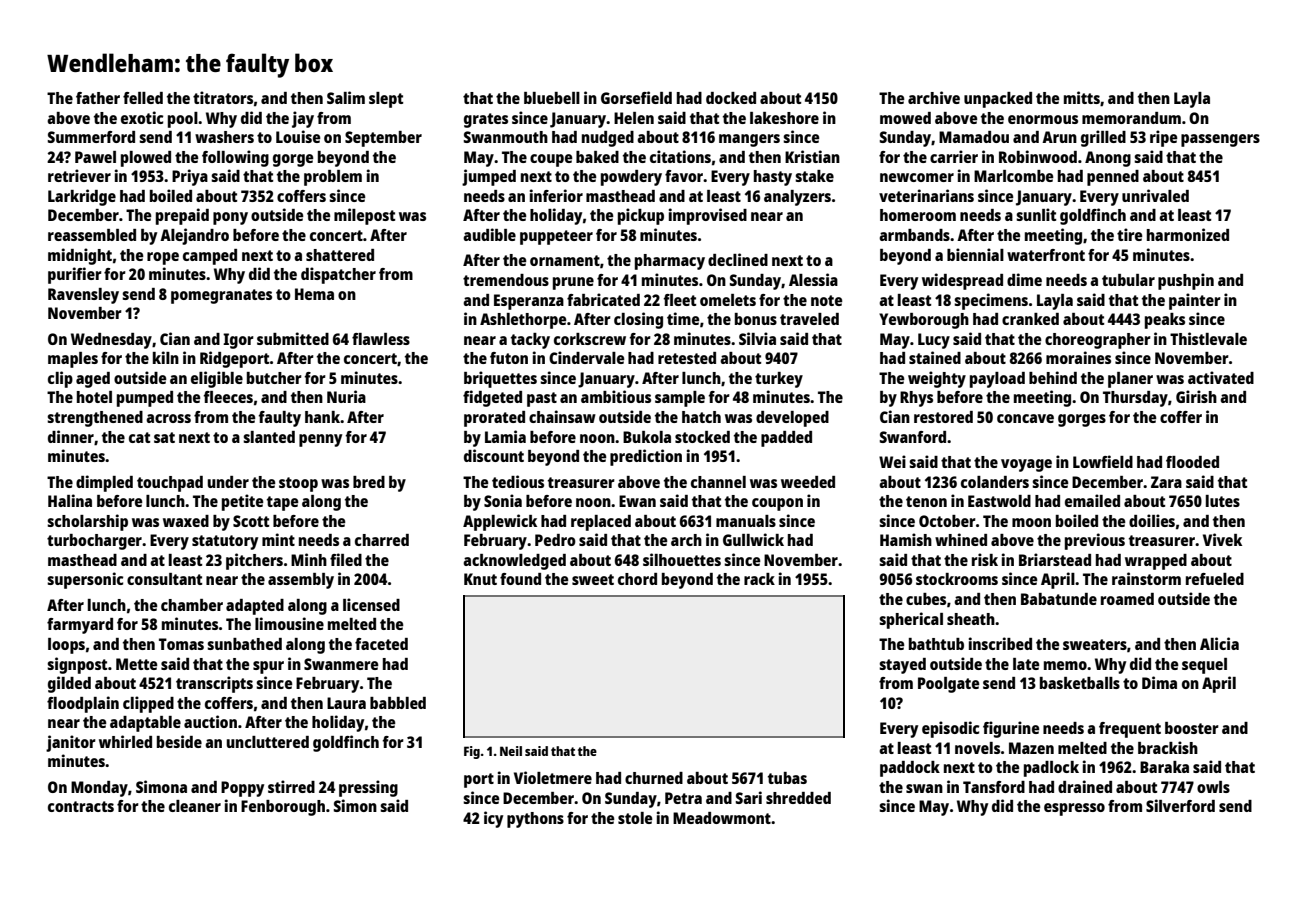  Describe the element at coordinates (381, 644) in the image. I see `faceted` at that location.
